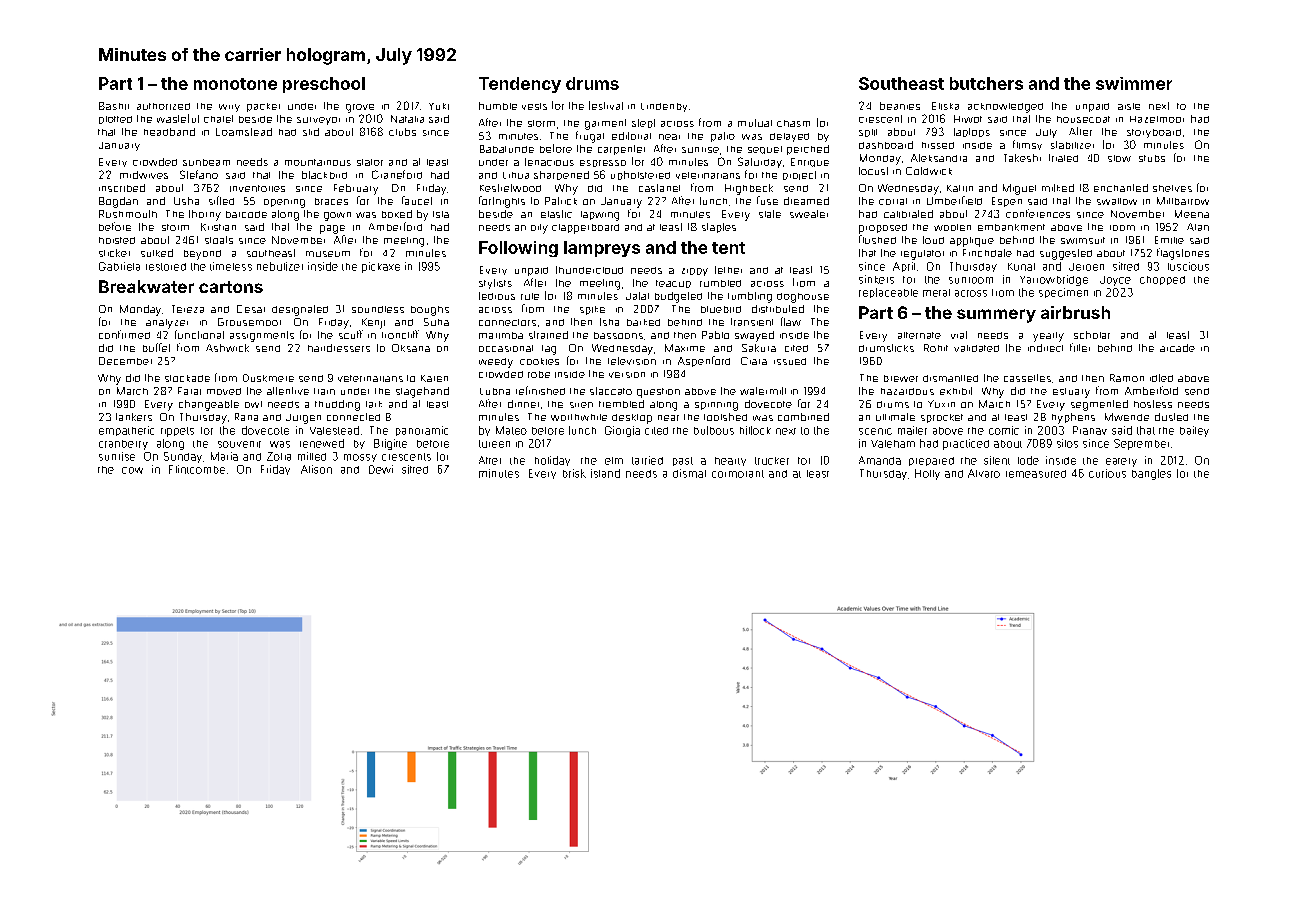 Image resolution: width=1308 pixels, height=924 pixels. I want to click on monotone, so click(235, 84).
